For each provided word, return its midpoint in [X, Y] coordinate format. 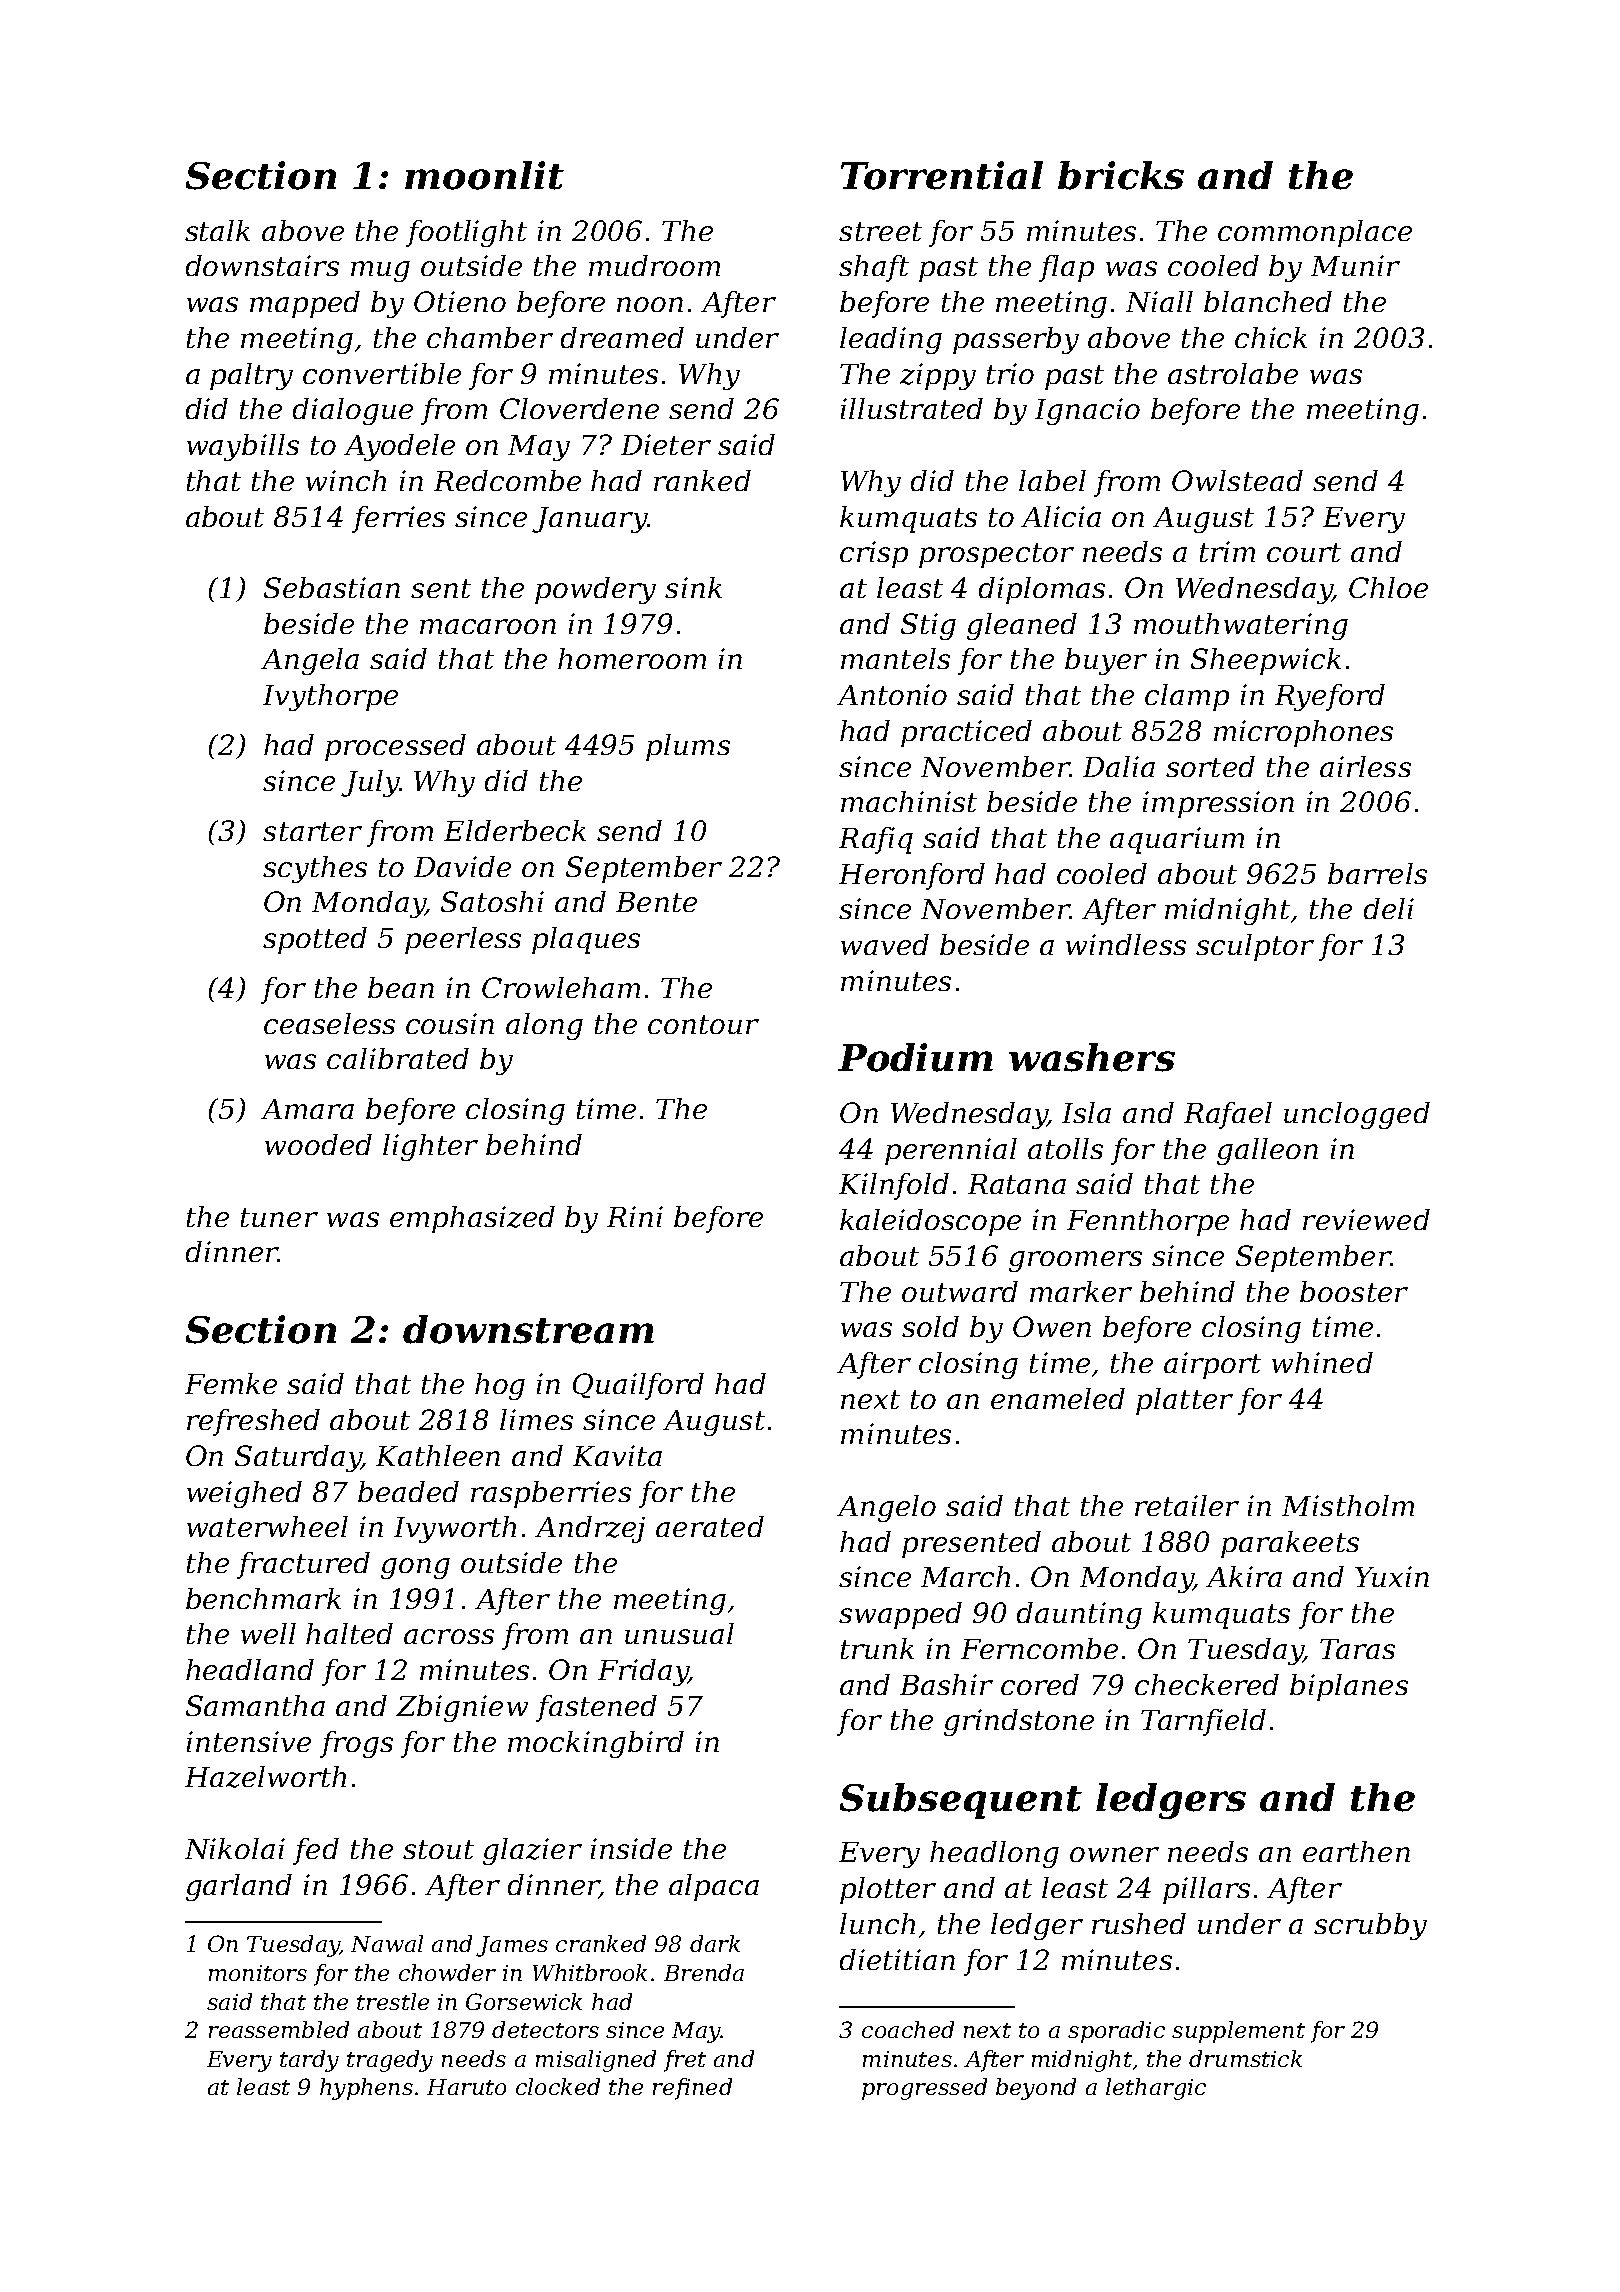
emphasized [472, 1219]
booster [1354, 1291]
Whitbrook [590, 1972]
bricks [1121, 175]
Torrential [942, 175]
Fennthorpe [1148, 1222]
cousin [450, 1023]
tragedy [390, 2061]
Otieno [460, 301]
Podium [915, 1057]
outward [960, 1291]
